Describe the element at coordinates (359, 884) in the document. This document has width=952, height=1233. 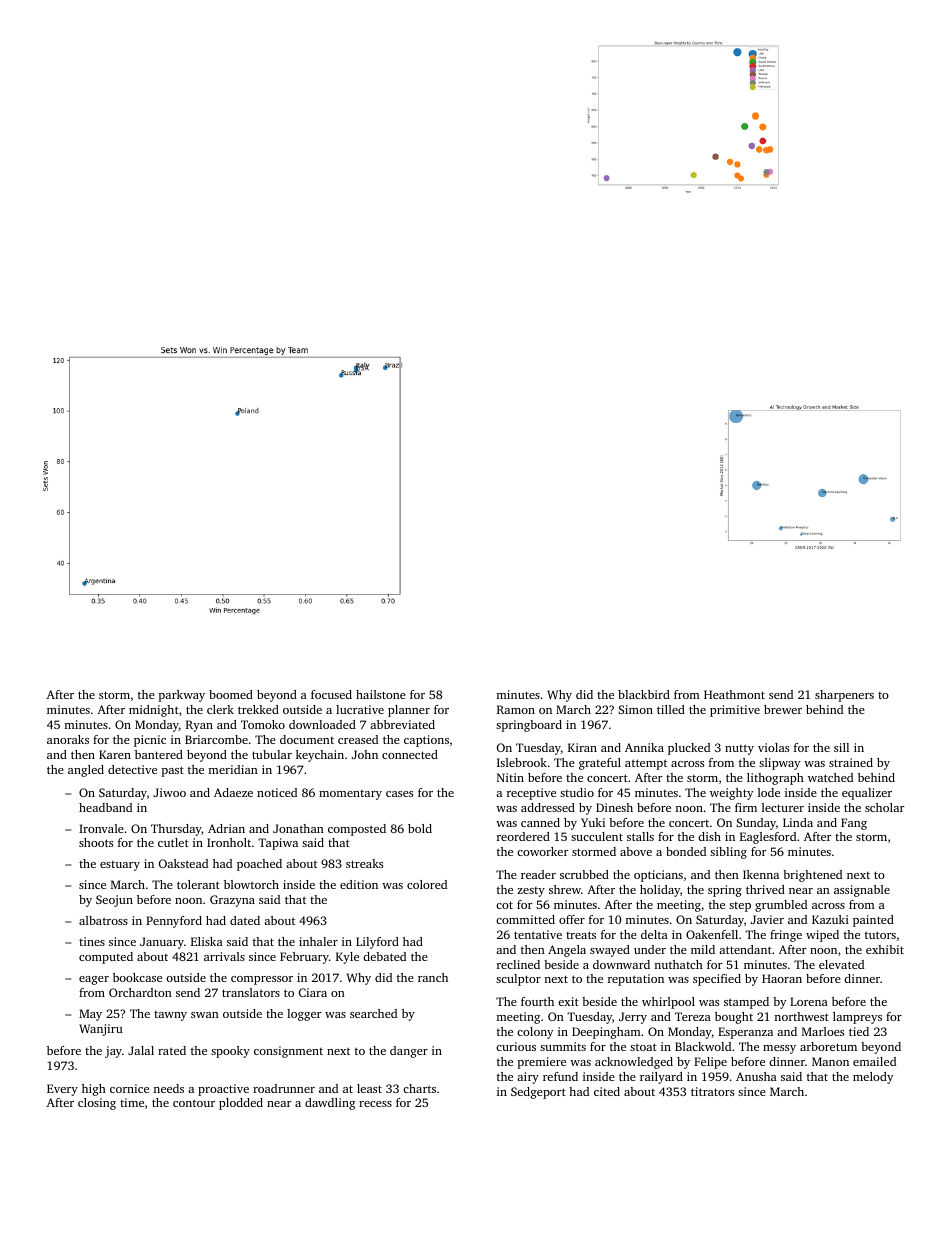
I see `edition` at that location.
